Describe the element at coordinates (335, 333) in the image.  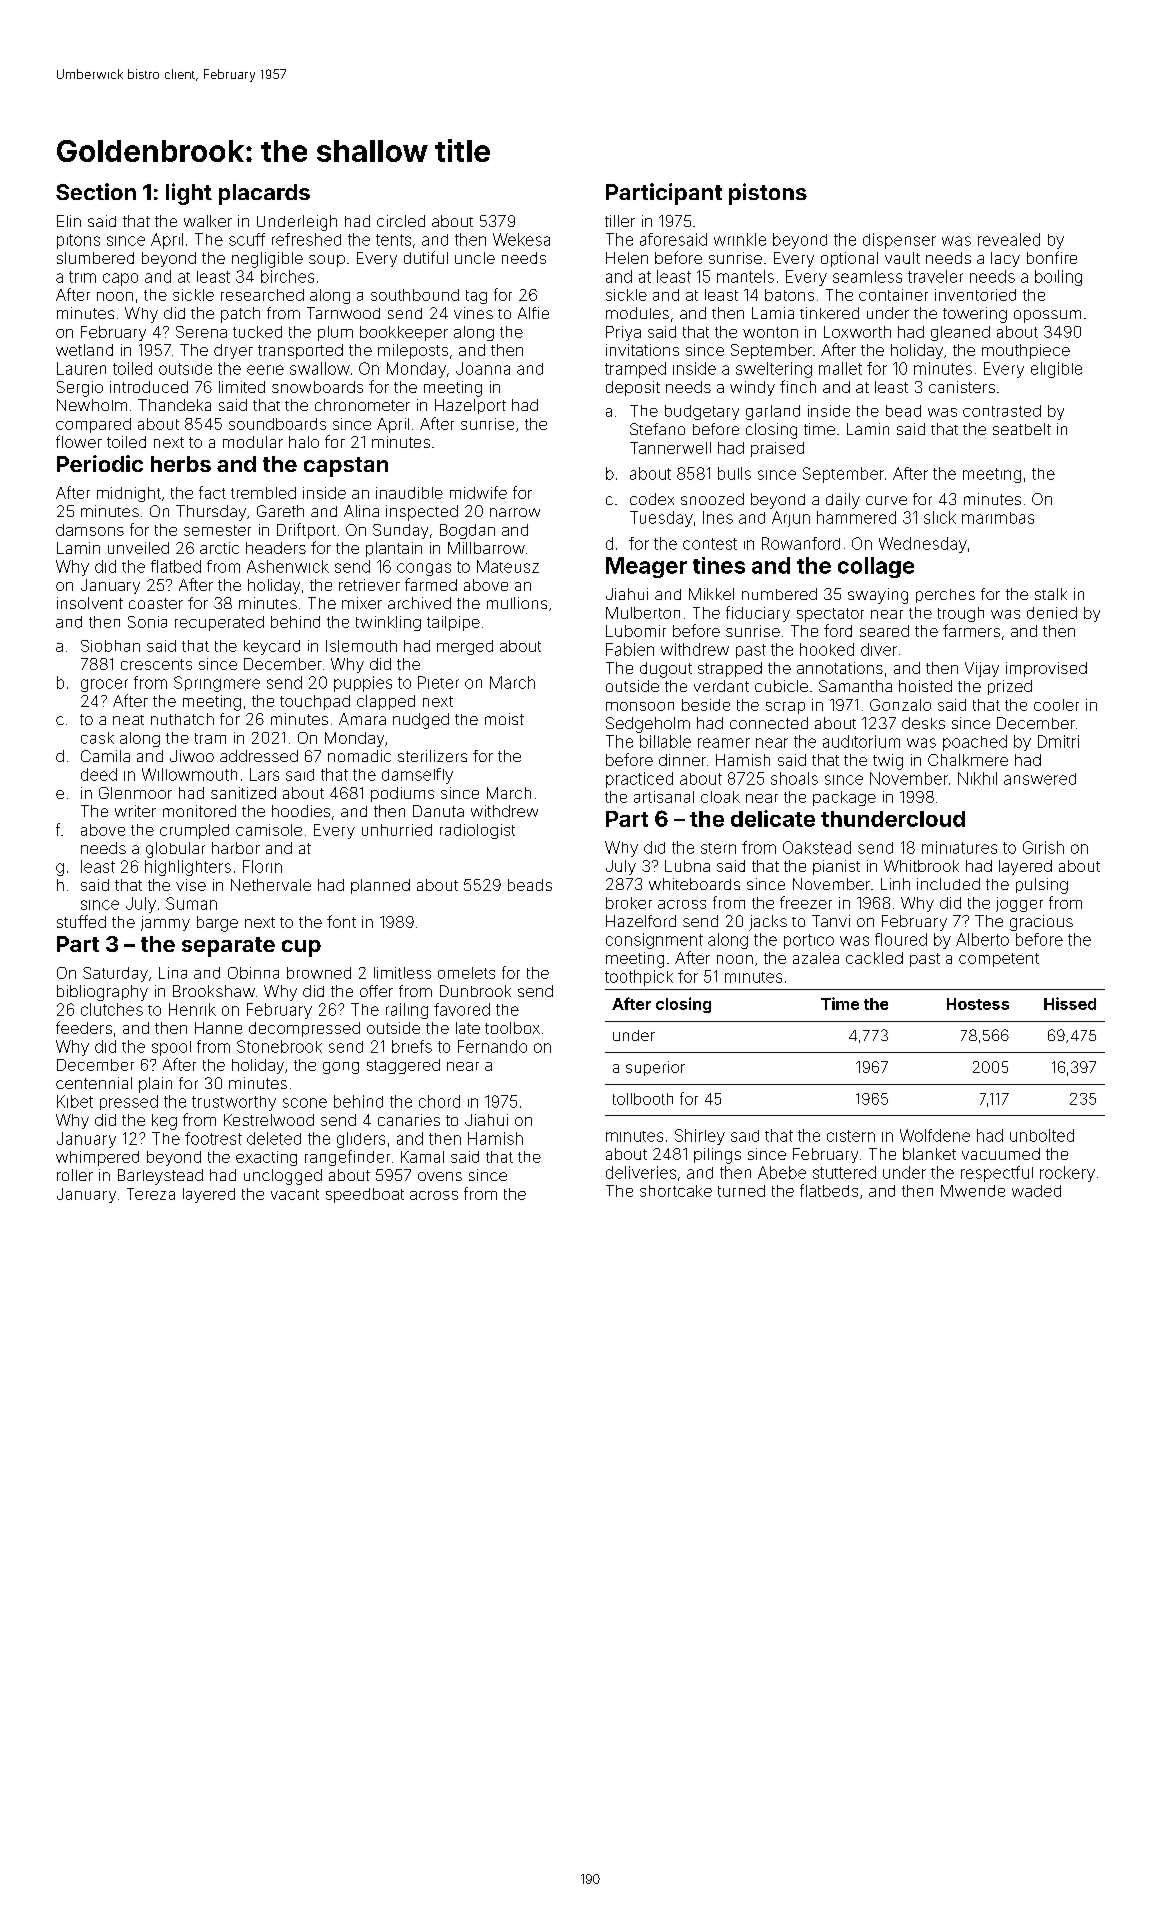
I see `plum` at that location.
